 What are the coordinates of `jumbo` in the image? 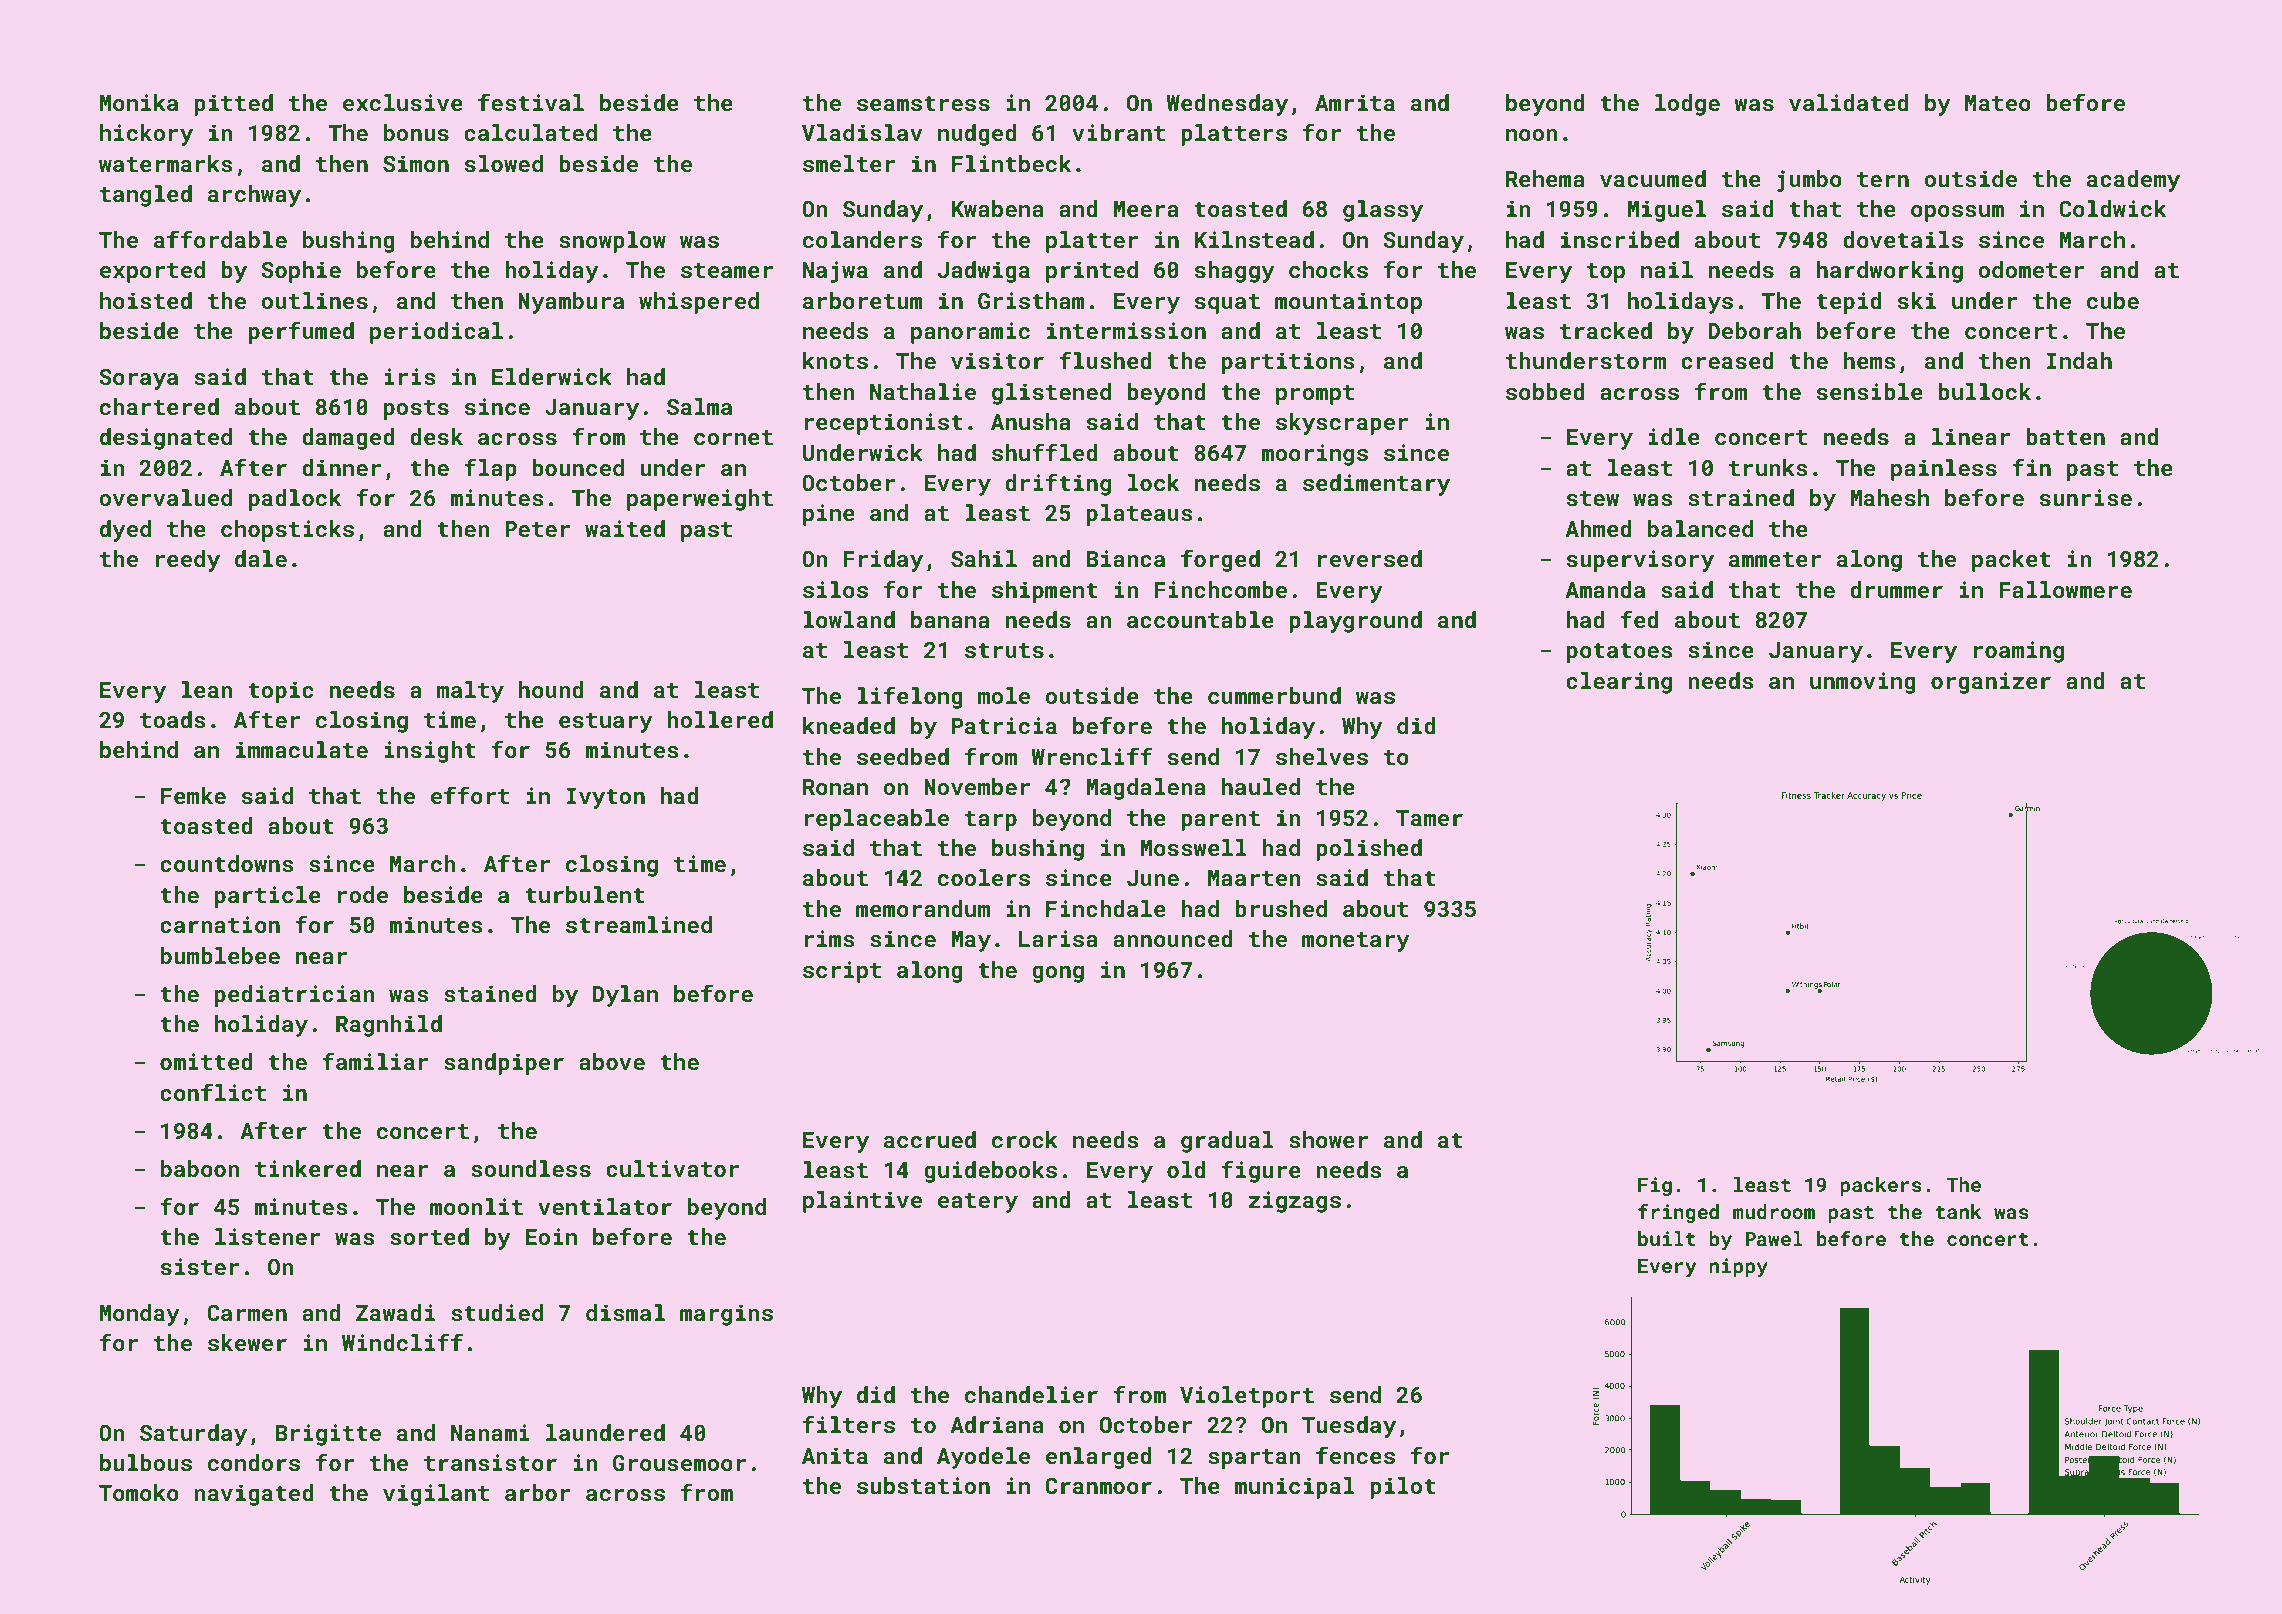 It's located at (1809, 181).
